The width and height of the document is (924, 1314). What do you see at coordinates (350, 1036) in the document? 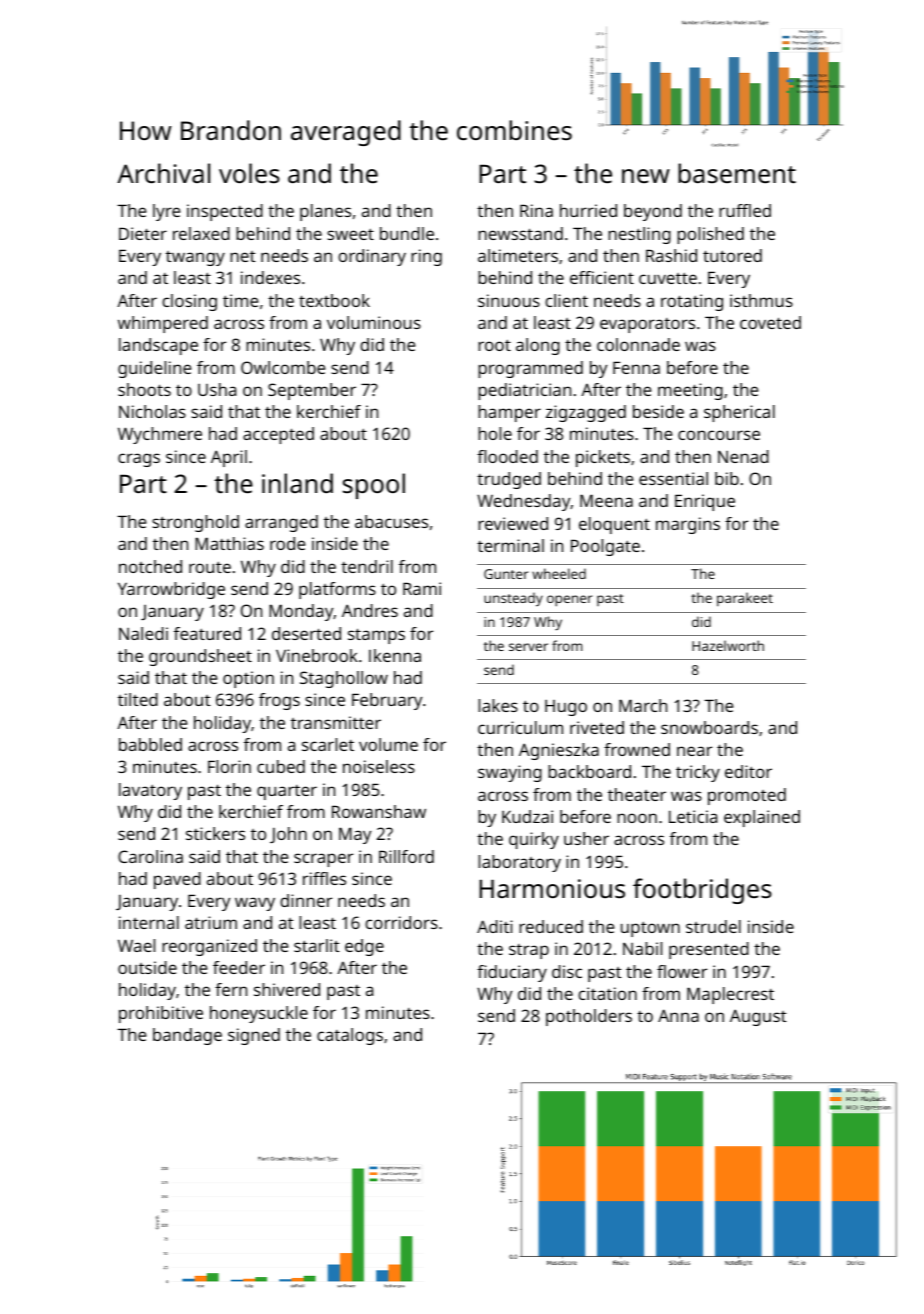
I see `catalogs` at bounding box center [350, 1036].
